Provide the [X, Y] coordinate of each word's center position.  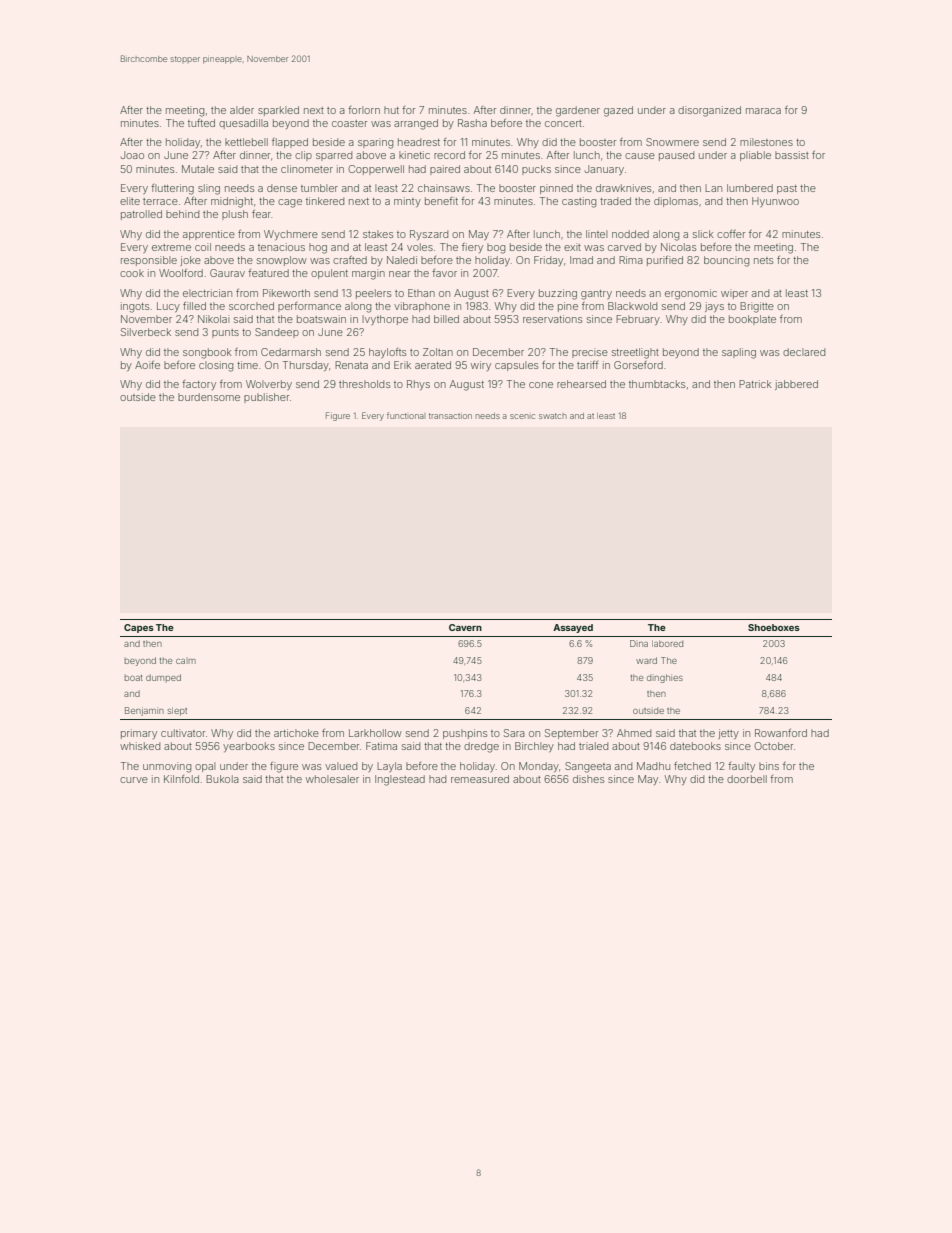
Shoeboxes [774, 627]
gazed [618, 111]
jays [714, 307]
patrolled [141, 215]
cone [541, 385]
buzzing [558, 294]
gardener [578, 111]
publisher [266, 398]
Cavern [465, 627]
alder [242, 110]
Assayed [573, 628]
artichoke [296, 733]
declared [804, 352]
